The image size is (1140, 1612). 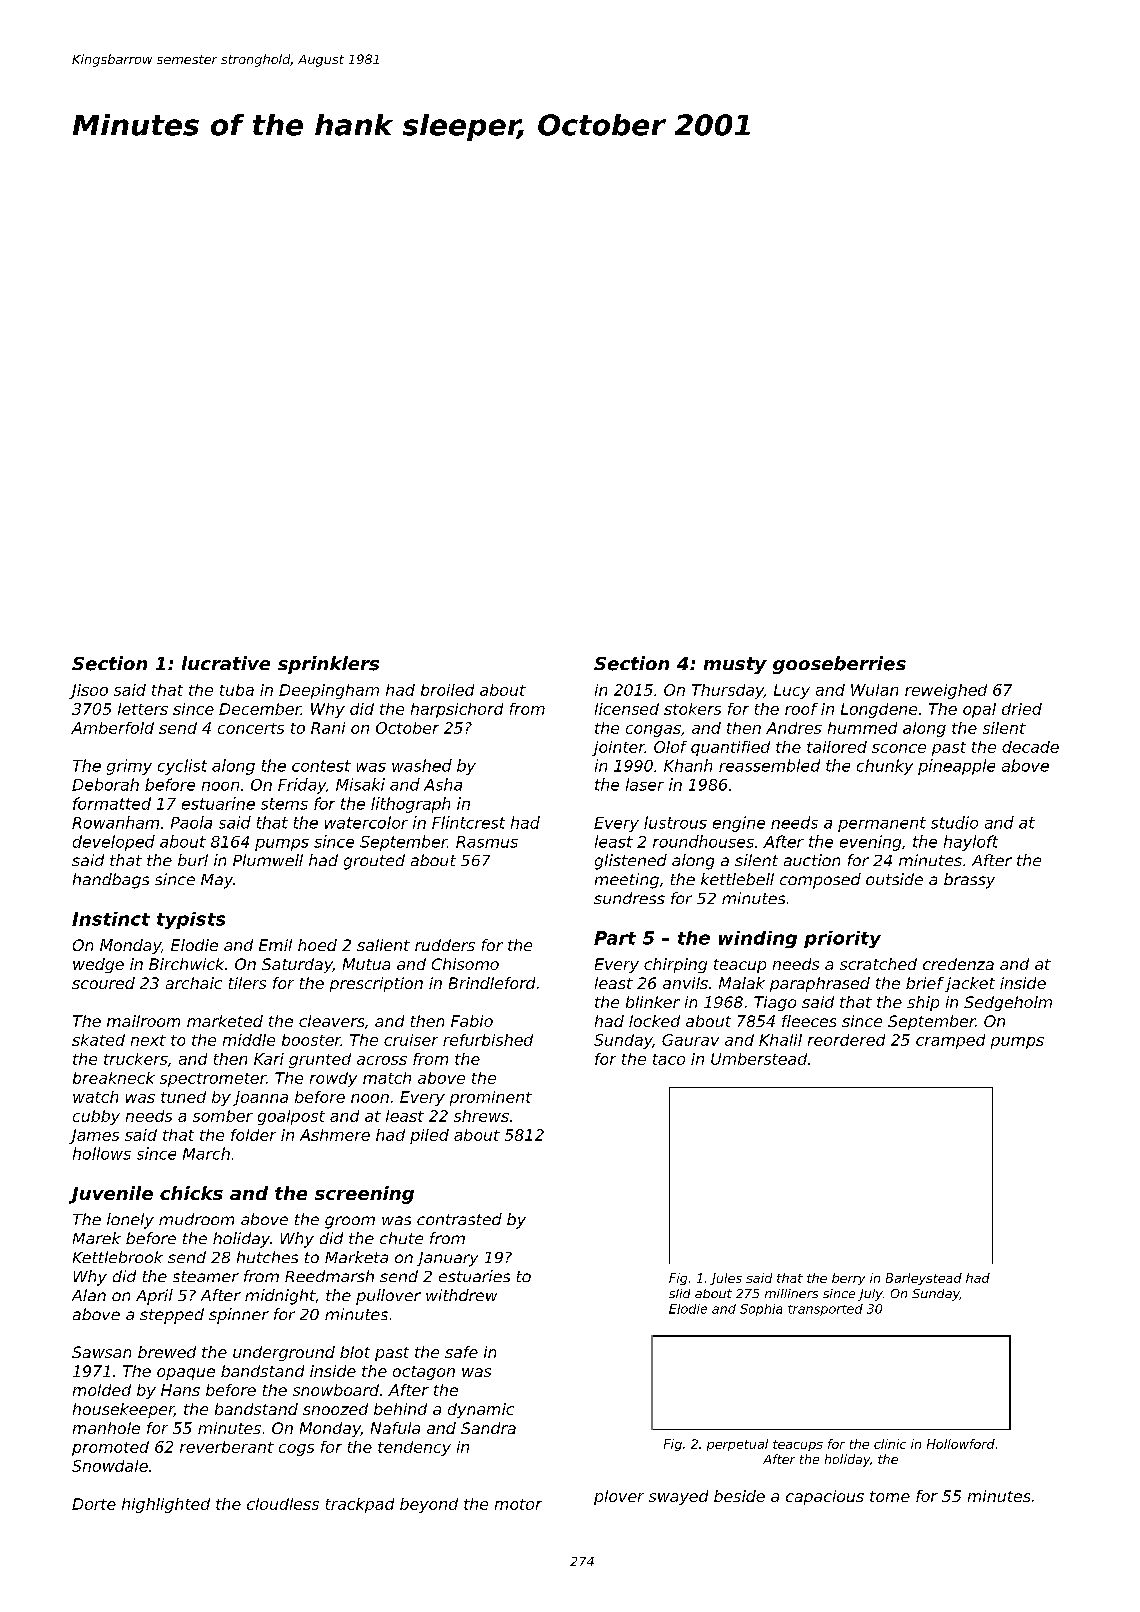 I want to click on snowboard, so click(x=336, y=1390).
